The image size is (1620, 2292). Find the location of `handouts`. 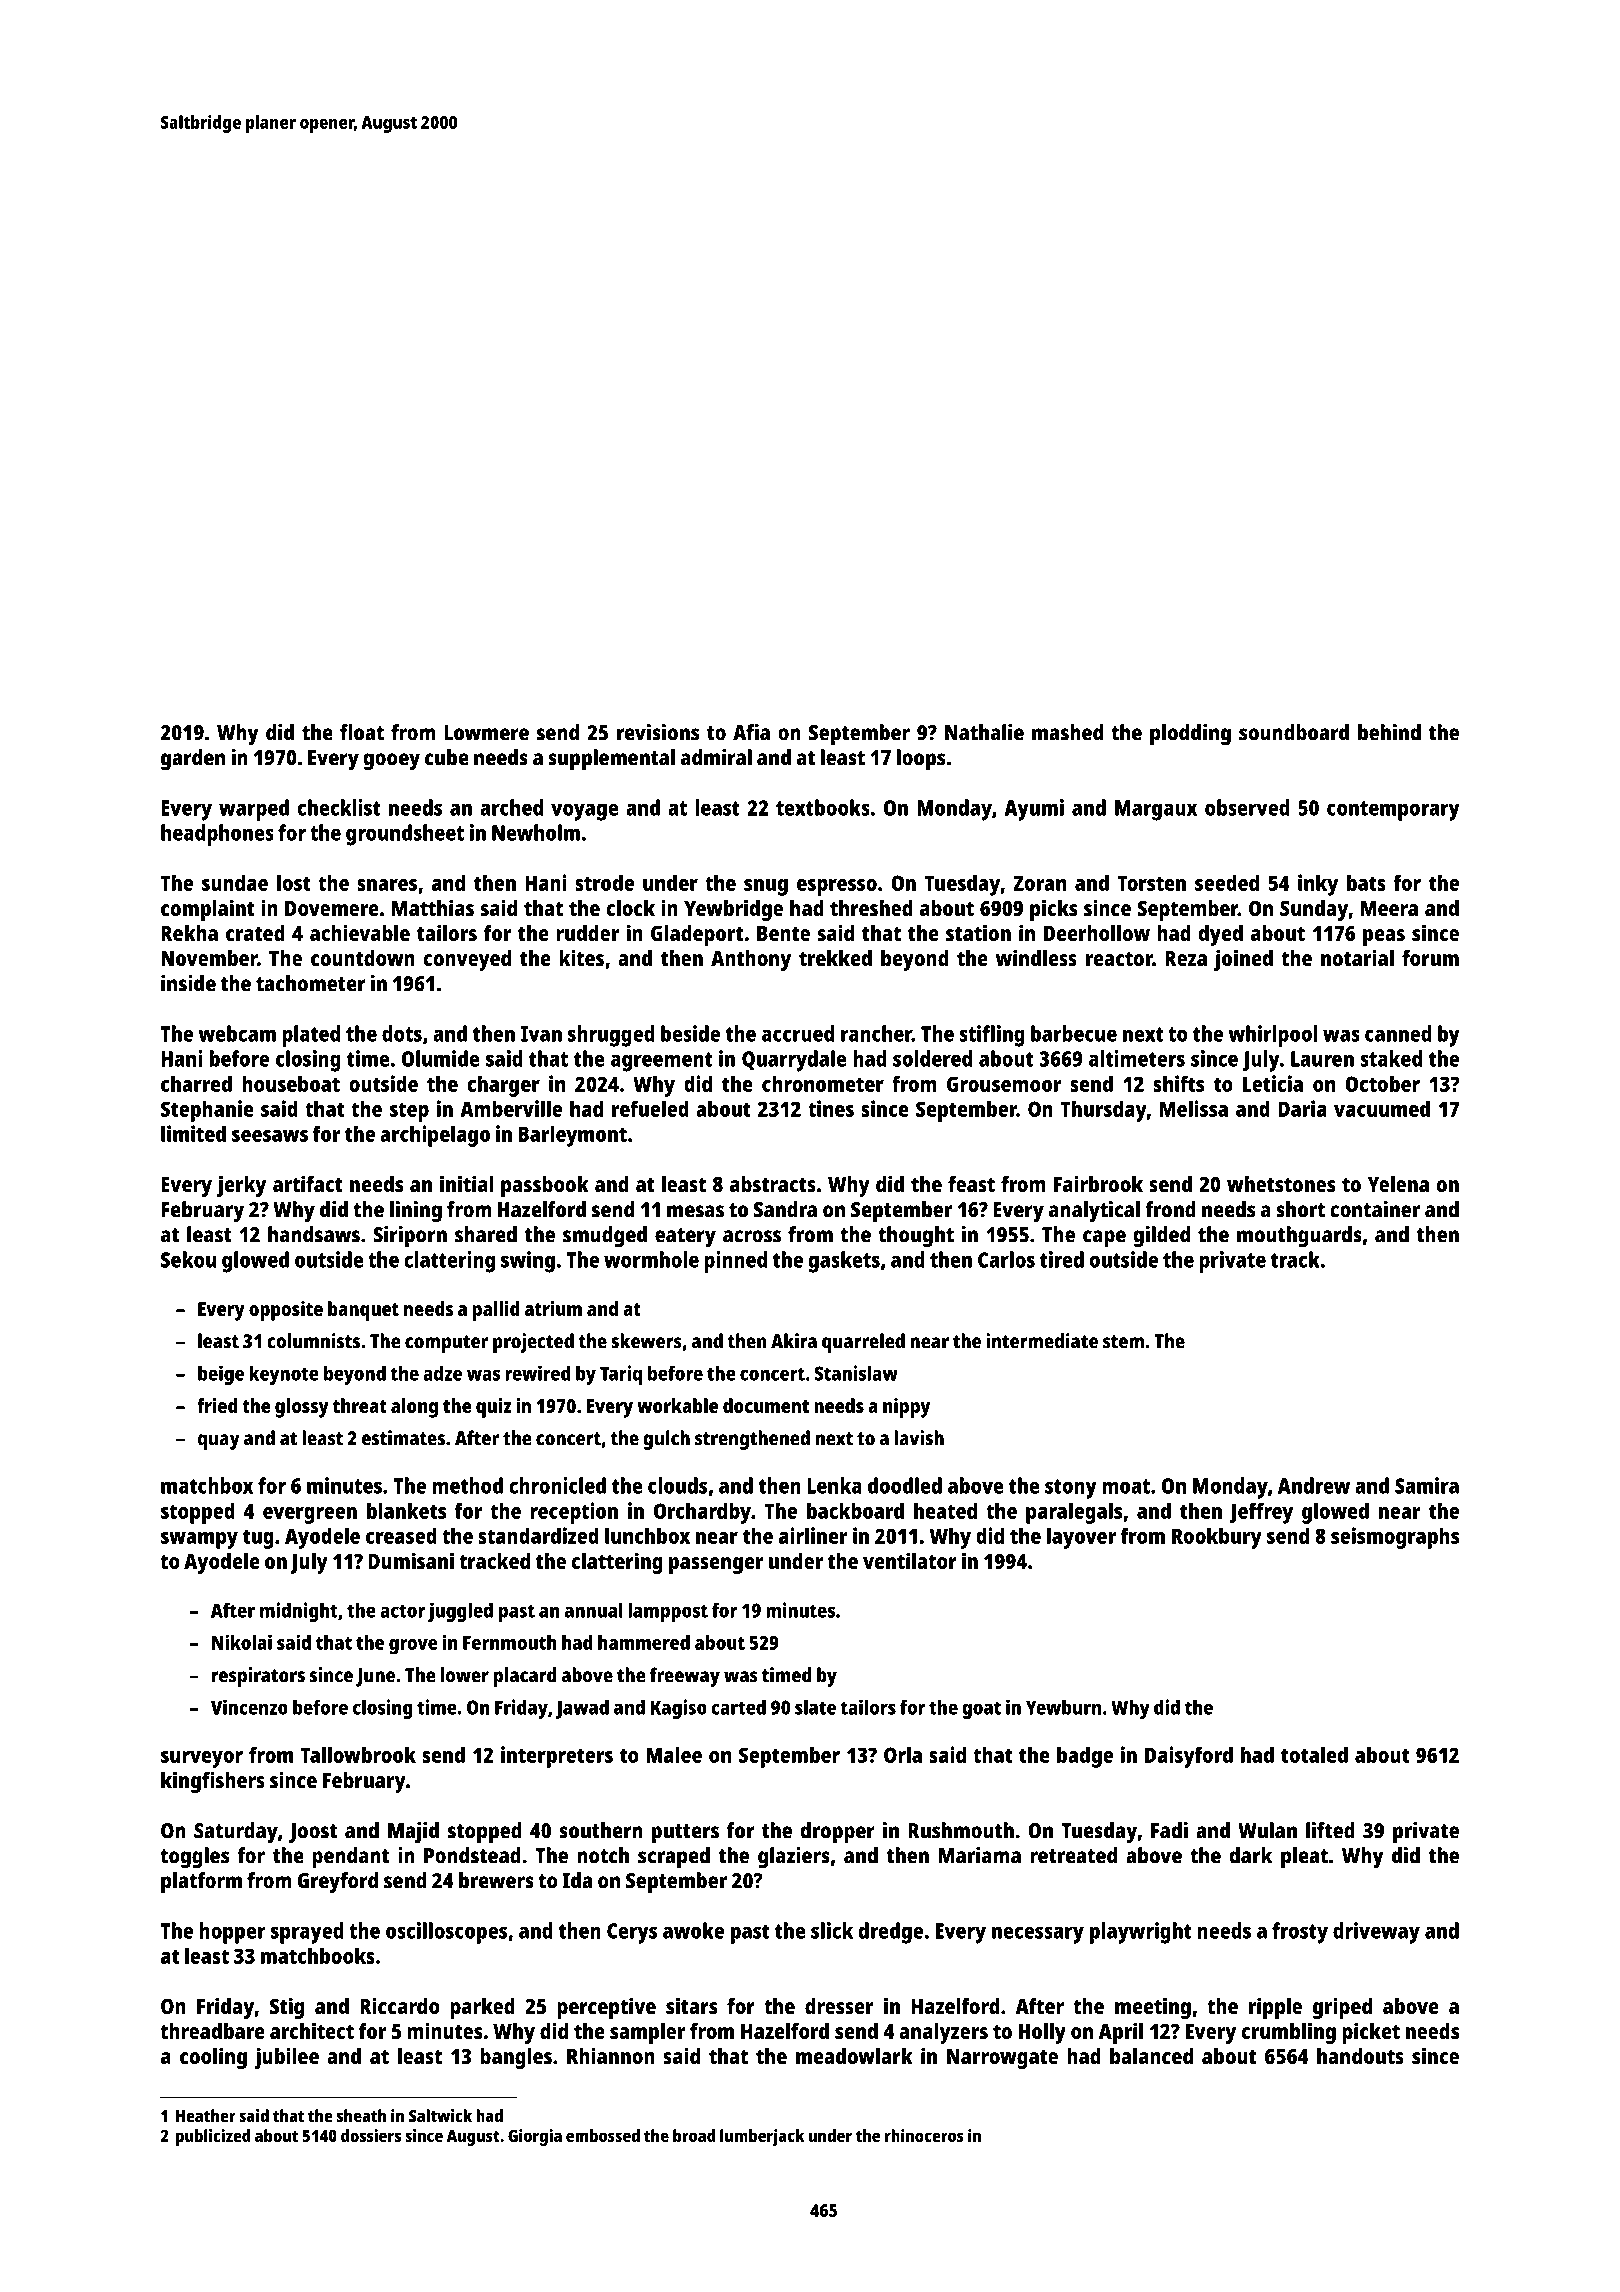

handouts is located at coordinates (1360, 2056).
